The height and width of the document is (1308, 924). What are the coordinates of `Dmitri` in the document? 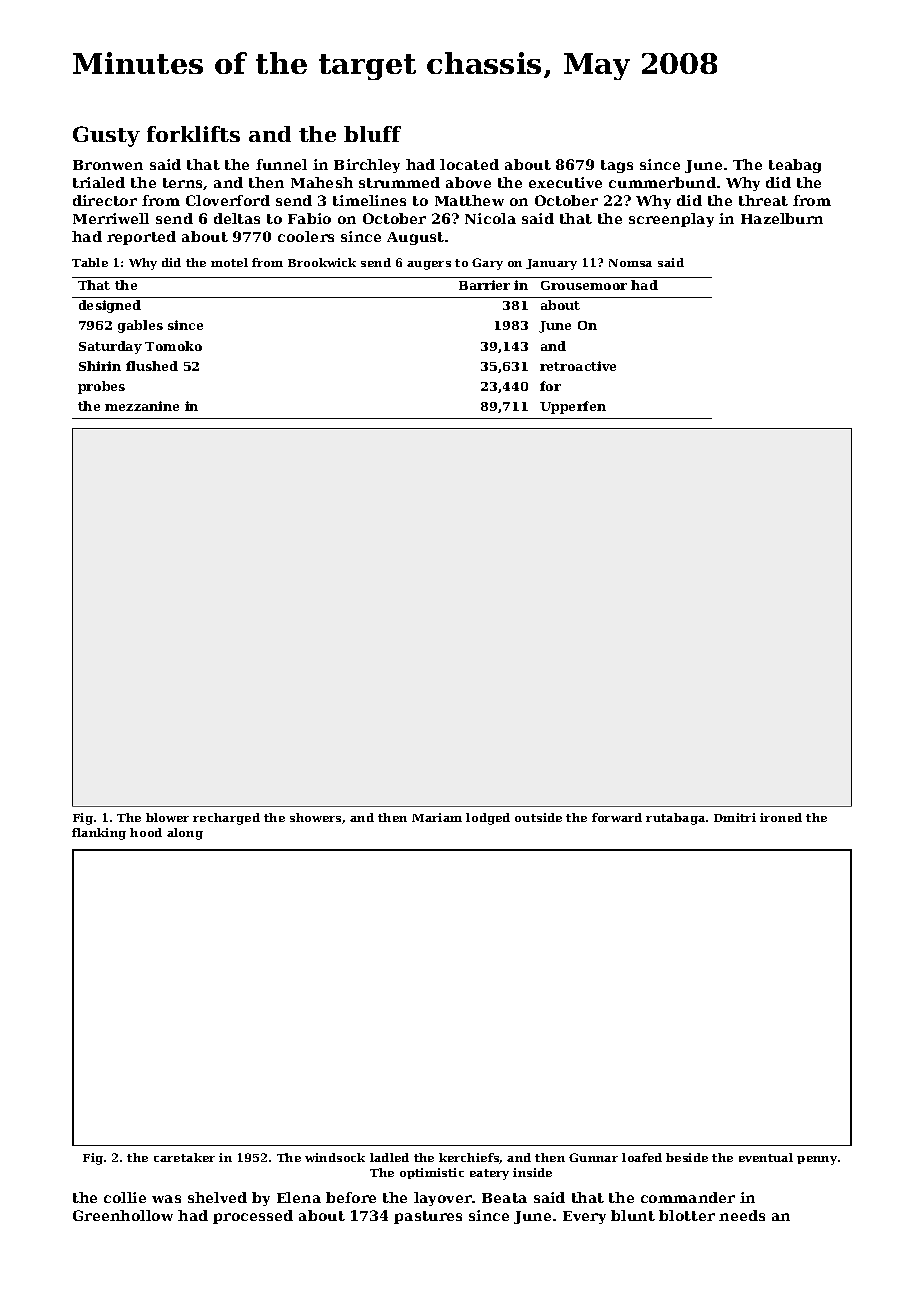 It's located at (735, 817).
